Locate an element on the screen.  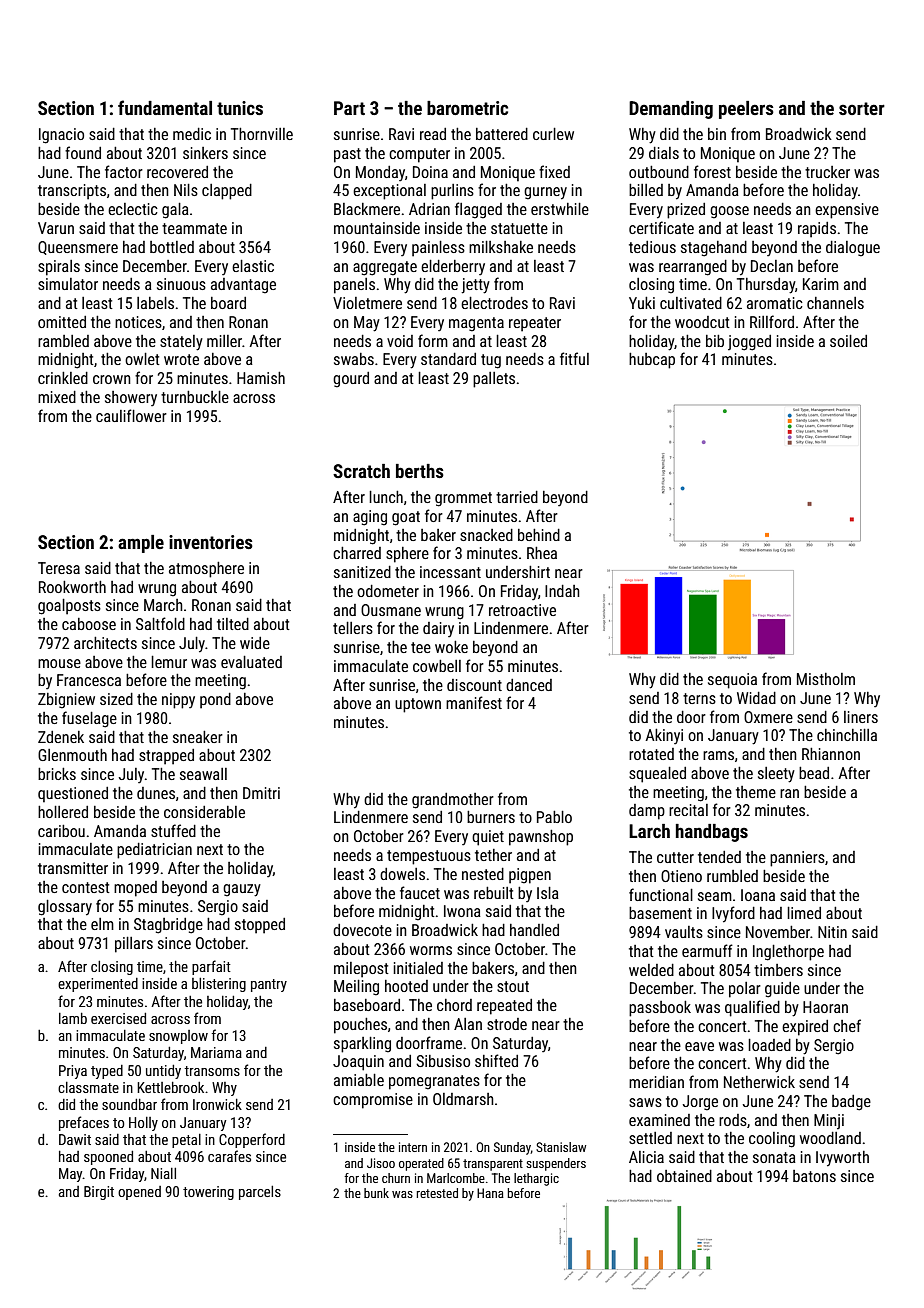
barometric is located at coordinates (467, 108).
